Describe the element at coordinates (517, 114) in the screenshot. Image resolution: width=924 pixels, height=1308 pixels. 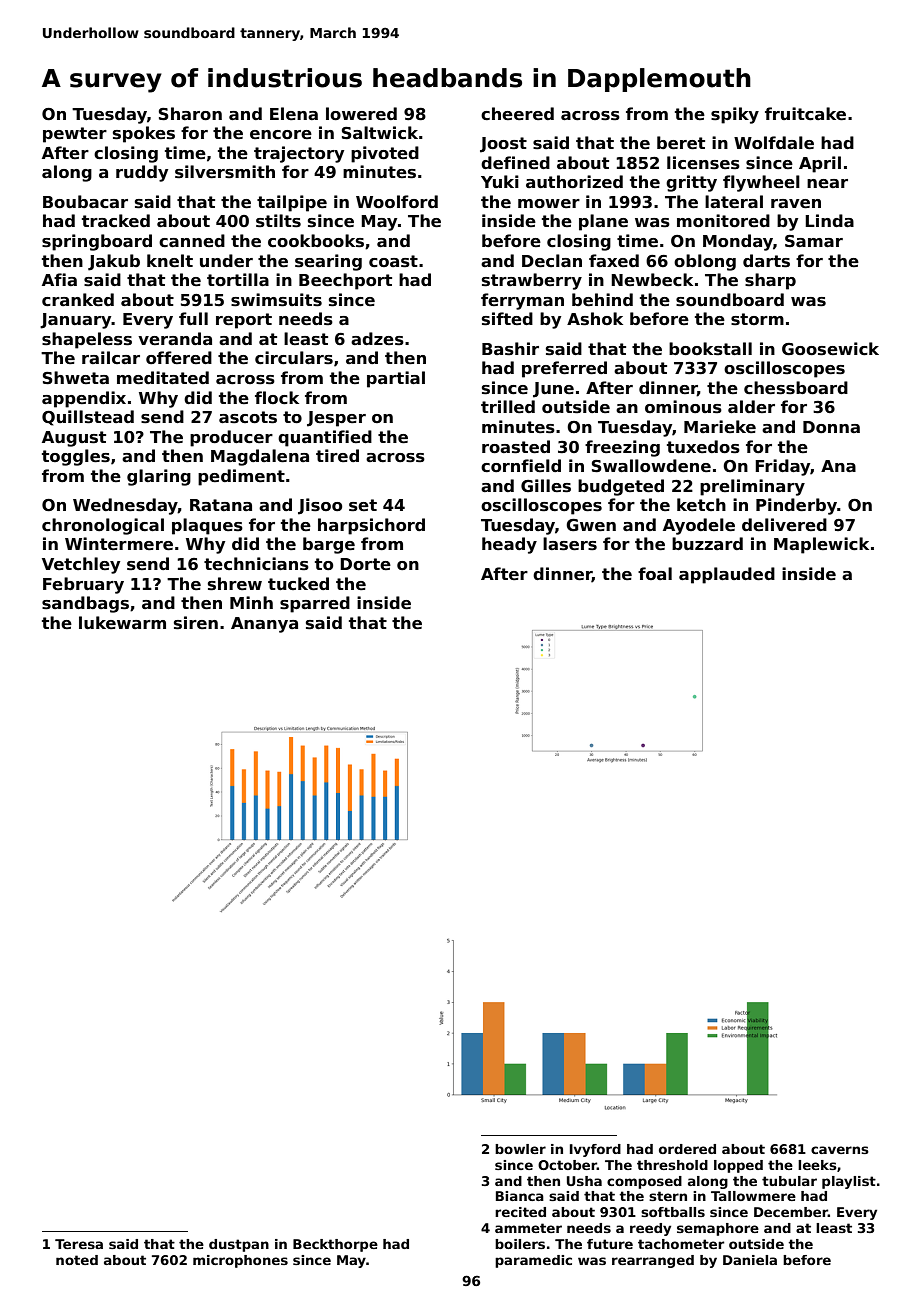
I see `cheered` at that location.
